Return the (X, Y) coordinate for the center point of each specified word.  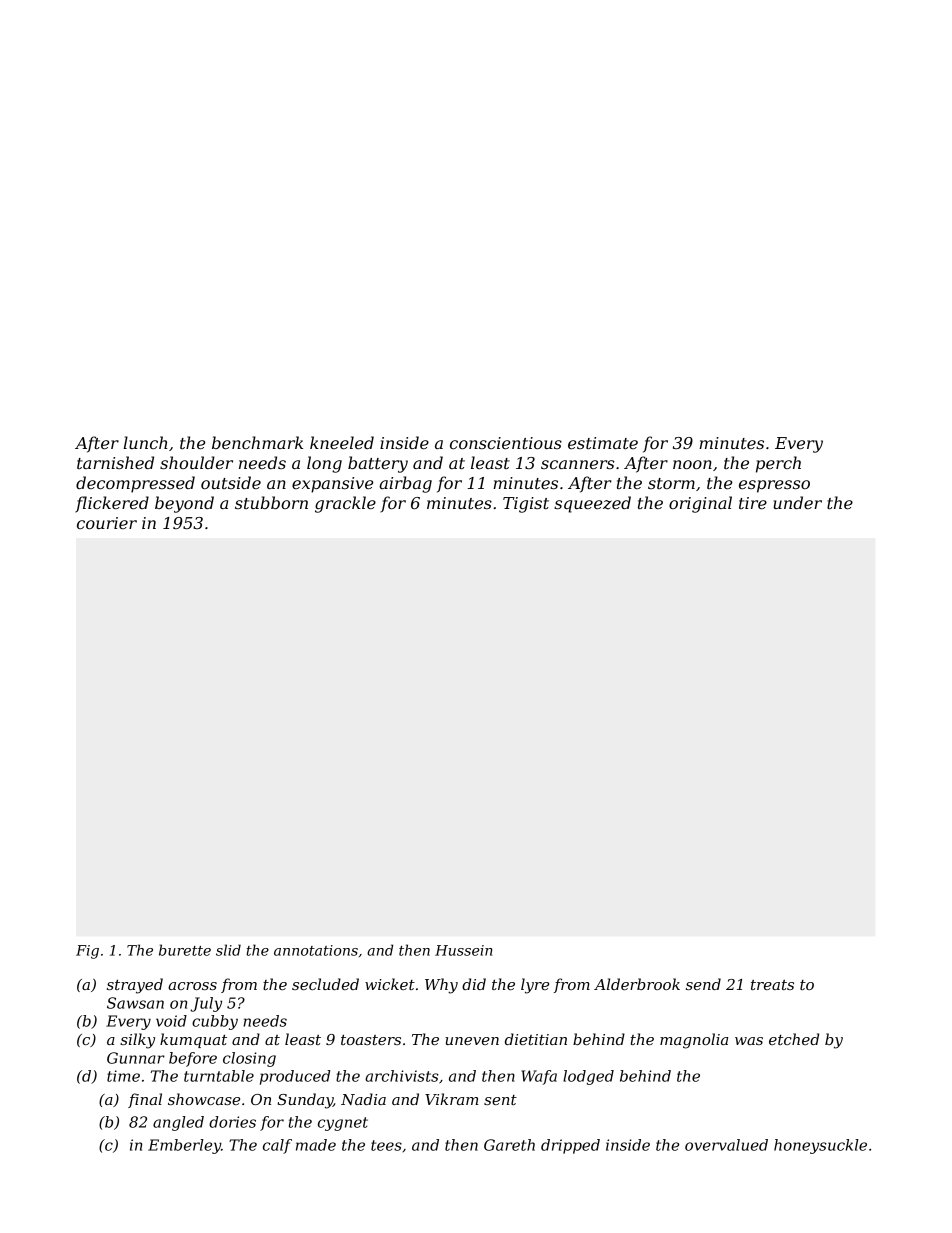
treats (772, 985)
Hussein (463, 950)
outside (231, 482)
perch (778, 464)
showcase (204, 1099)
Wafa (539, 1077)
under (798, 502)
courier (107, 523)
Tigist (526, 505)
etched (794, 1039)
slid (228, 950)
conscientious (506, 443)
